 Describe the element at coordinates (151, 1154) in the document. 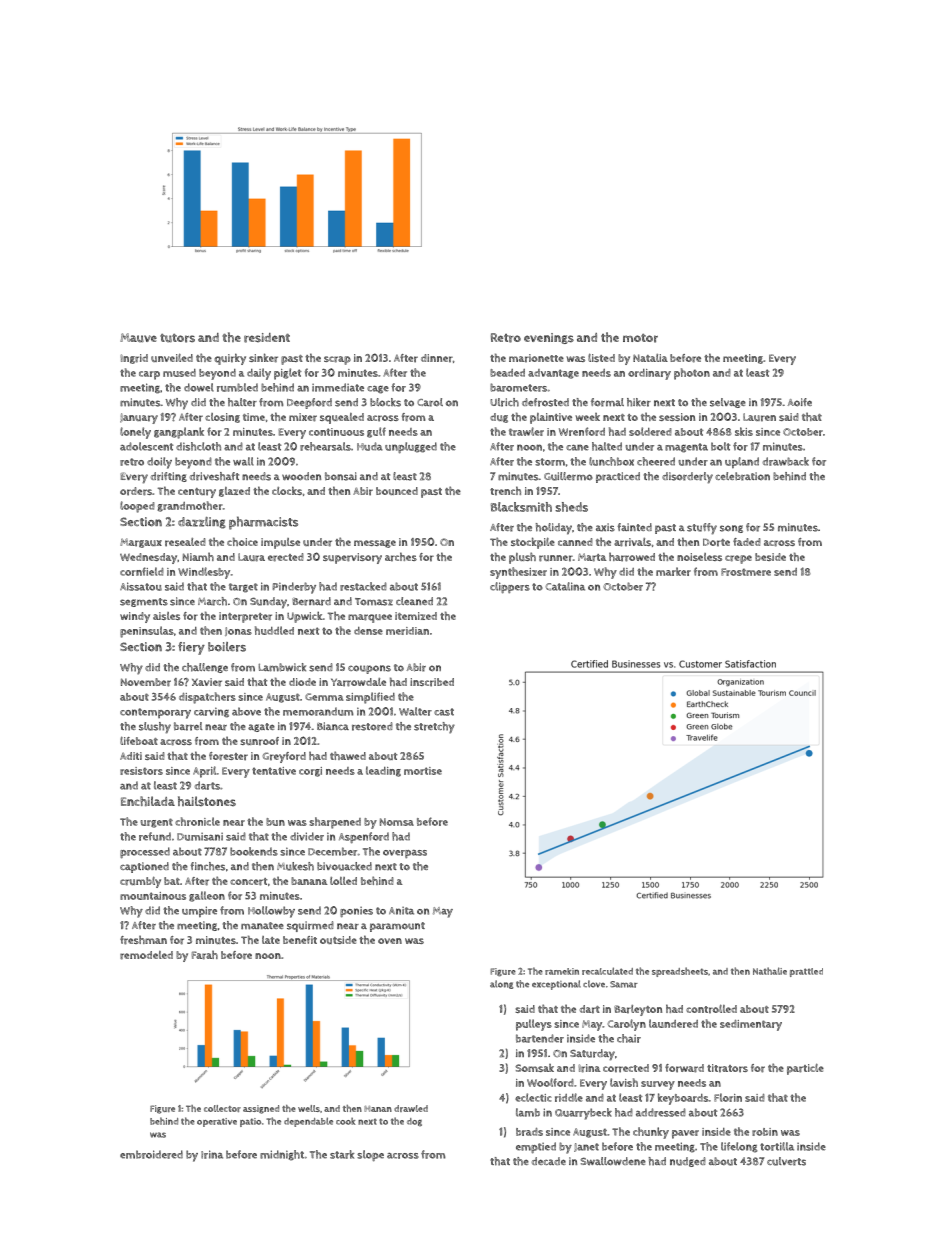

I see `embroidered` at that location.
